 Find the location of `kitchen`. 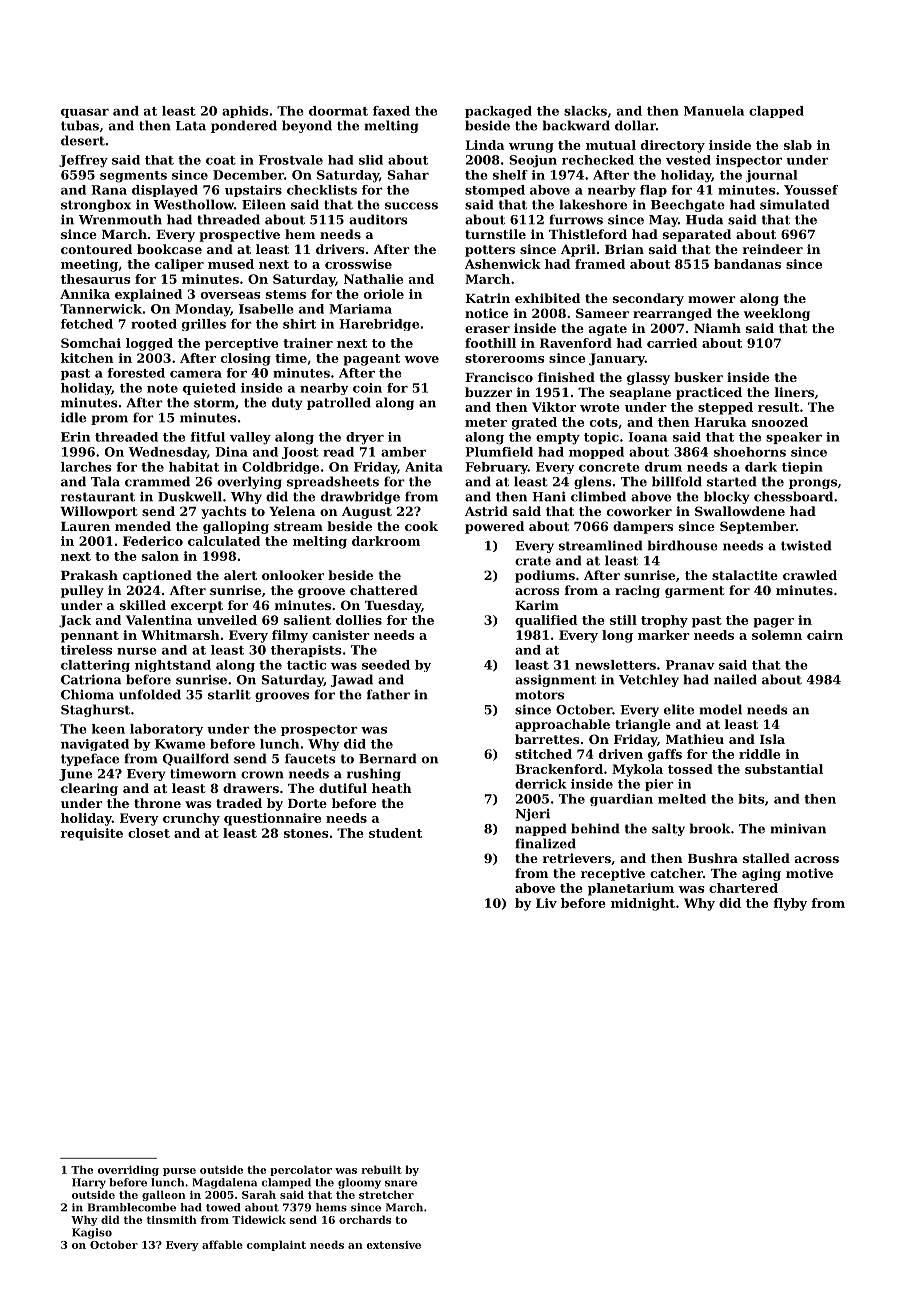

kitchen is located at coordinates (87, 358).
